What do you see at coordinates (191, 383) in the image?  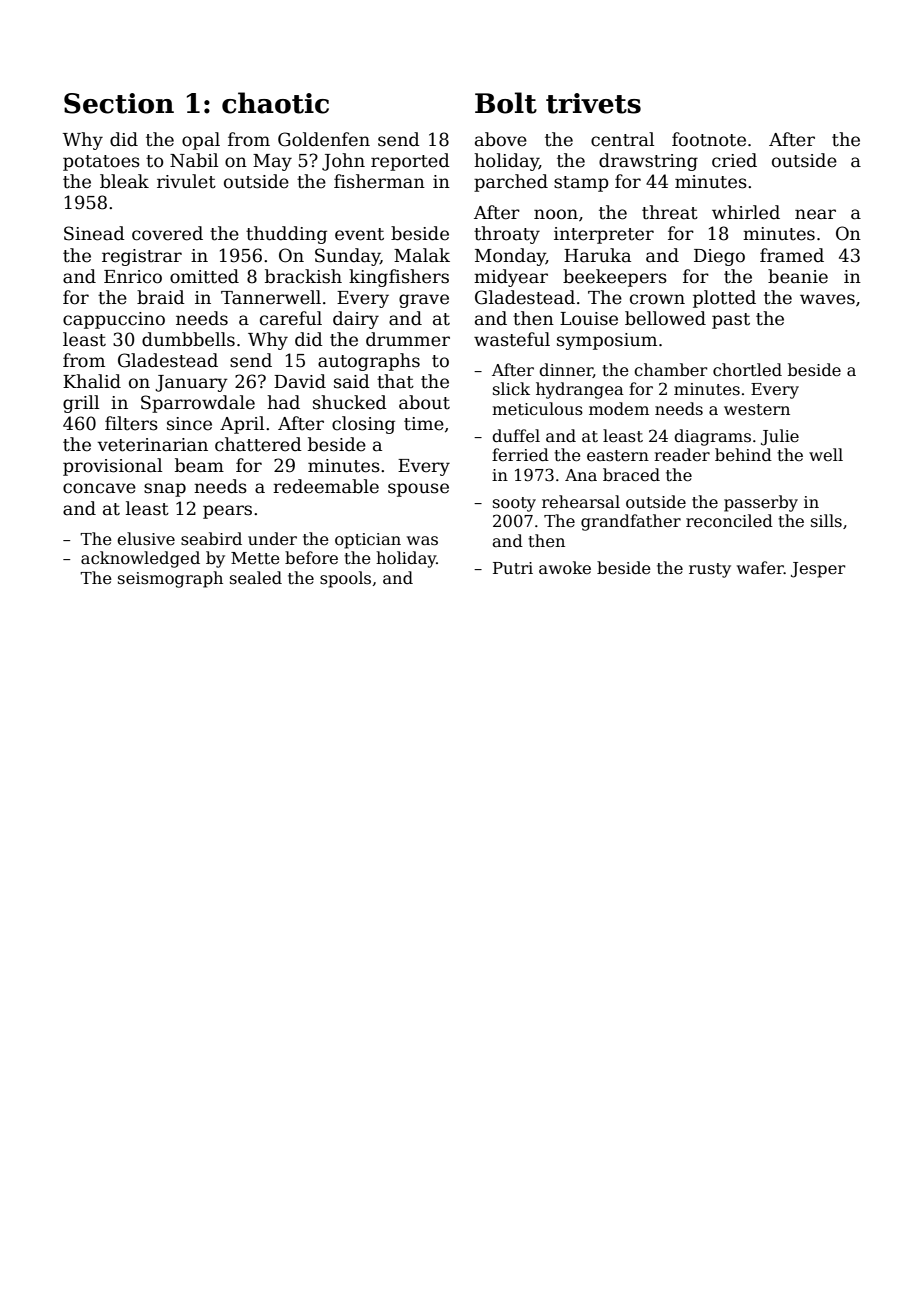 I see `January` at bounding box center [191, 383].
